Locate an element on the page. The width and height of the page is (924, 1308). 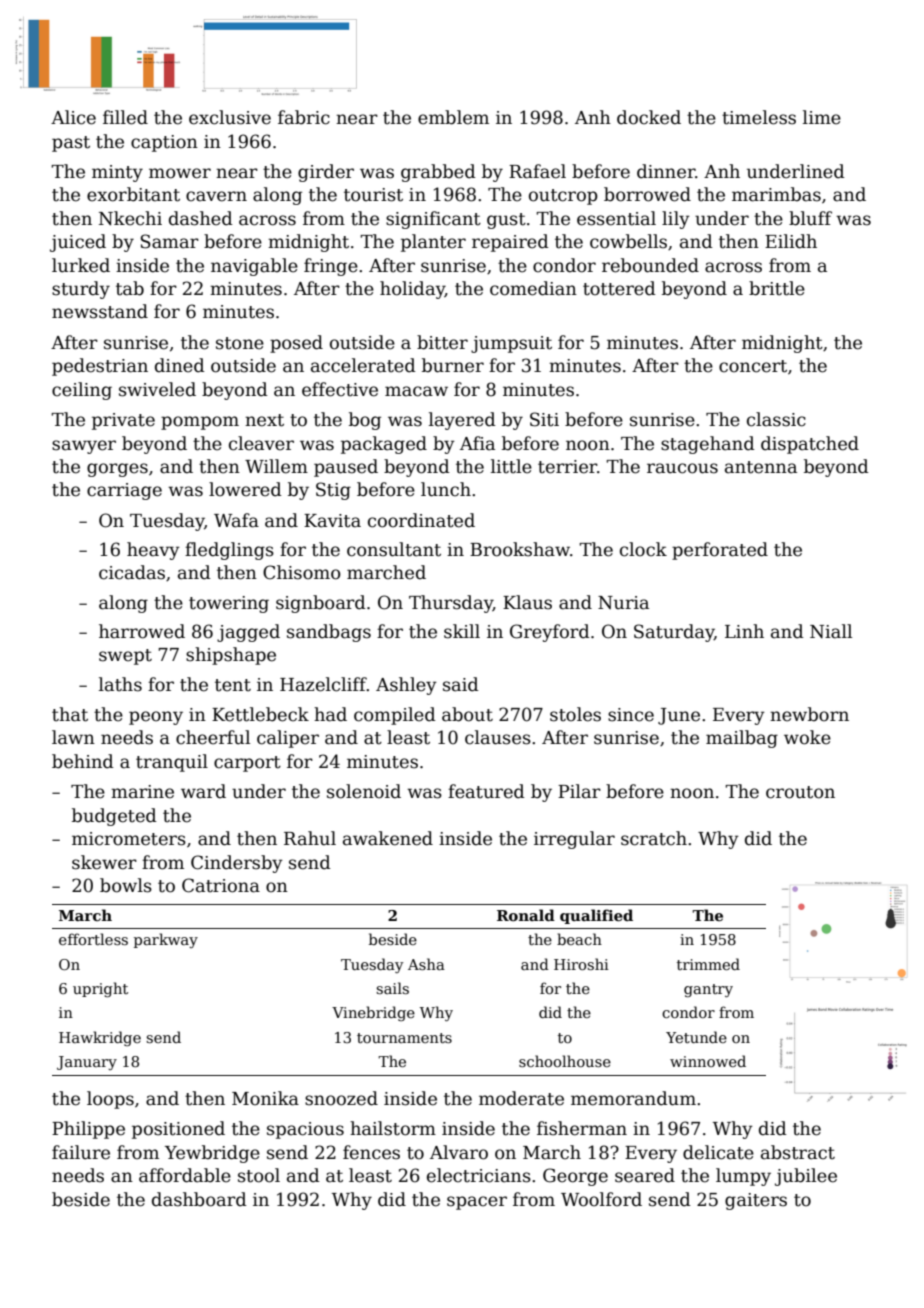
crouton is located at coordinates (800, 792).
